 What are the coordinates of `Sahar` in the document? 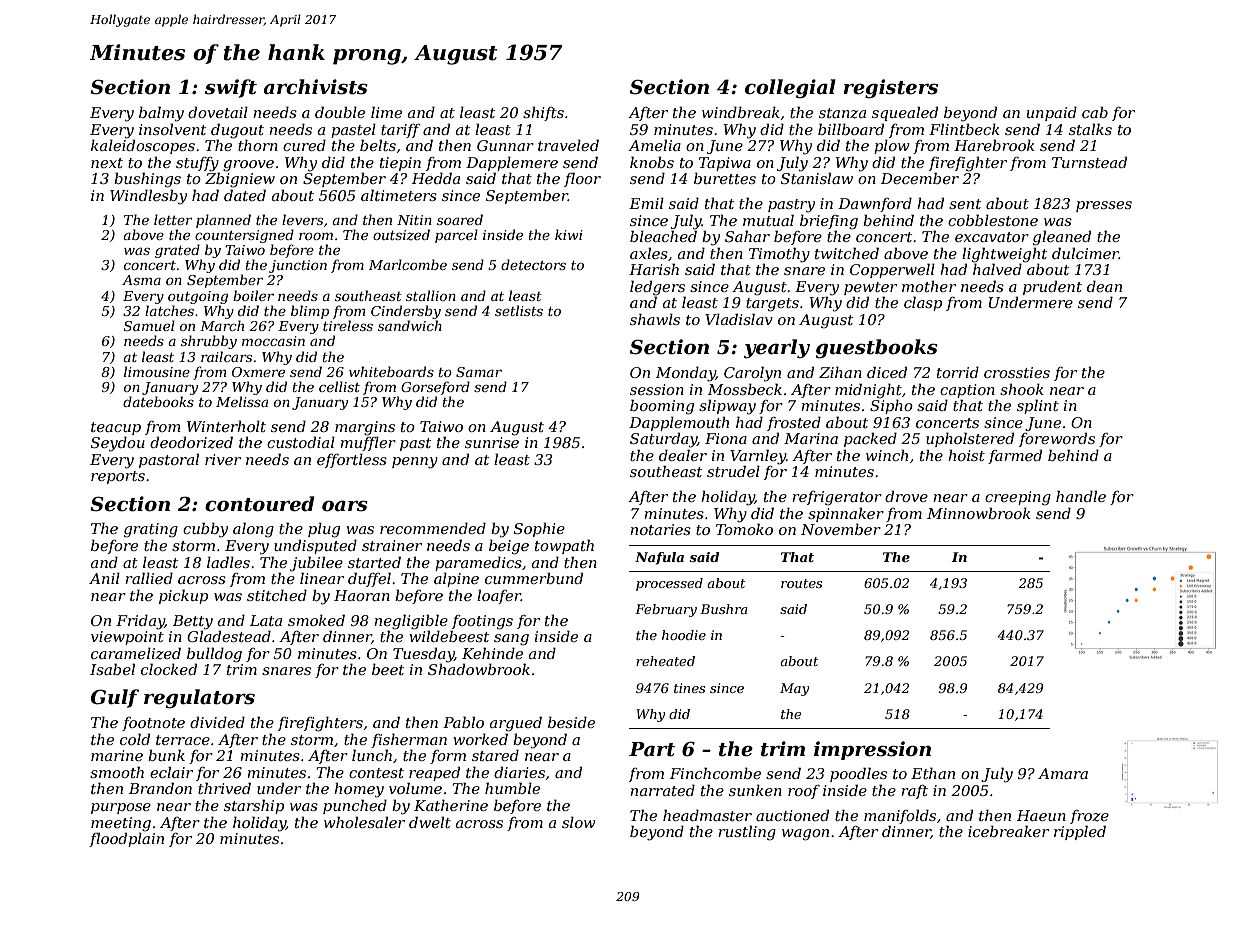 It's located at (747, 236).
